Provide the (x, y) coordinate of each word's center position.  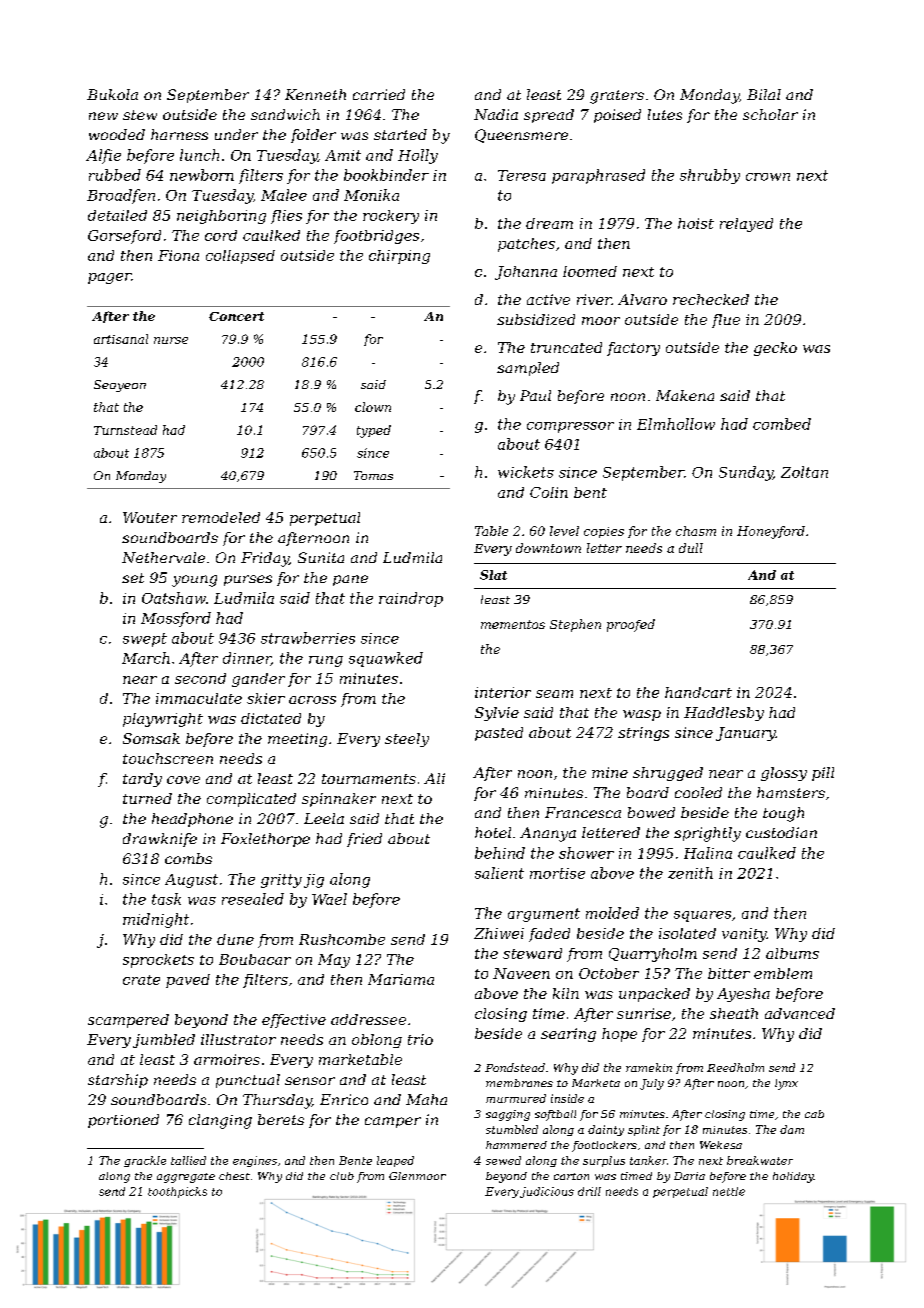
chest (234, 1176)
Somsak (151, 738)
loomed (590, 271)
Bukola (112, 94)
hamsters (791, 792)
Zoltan (804, 472)
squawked (386, 659)
